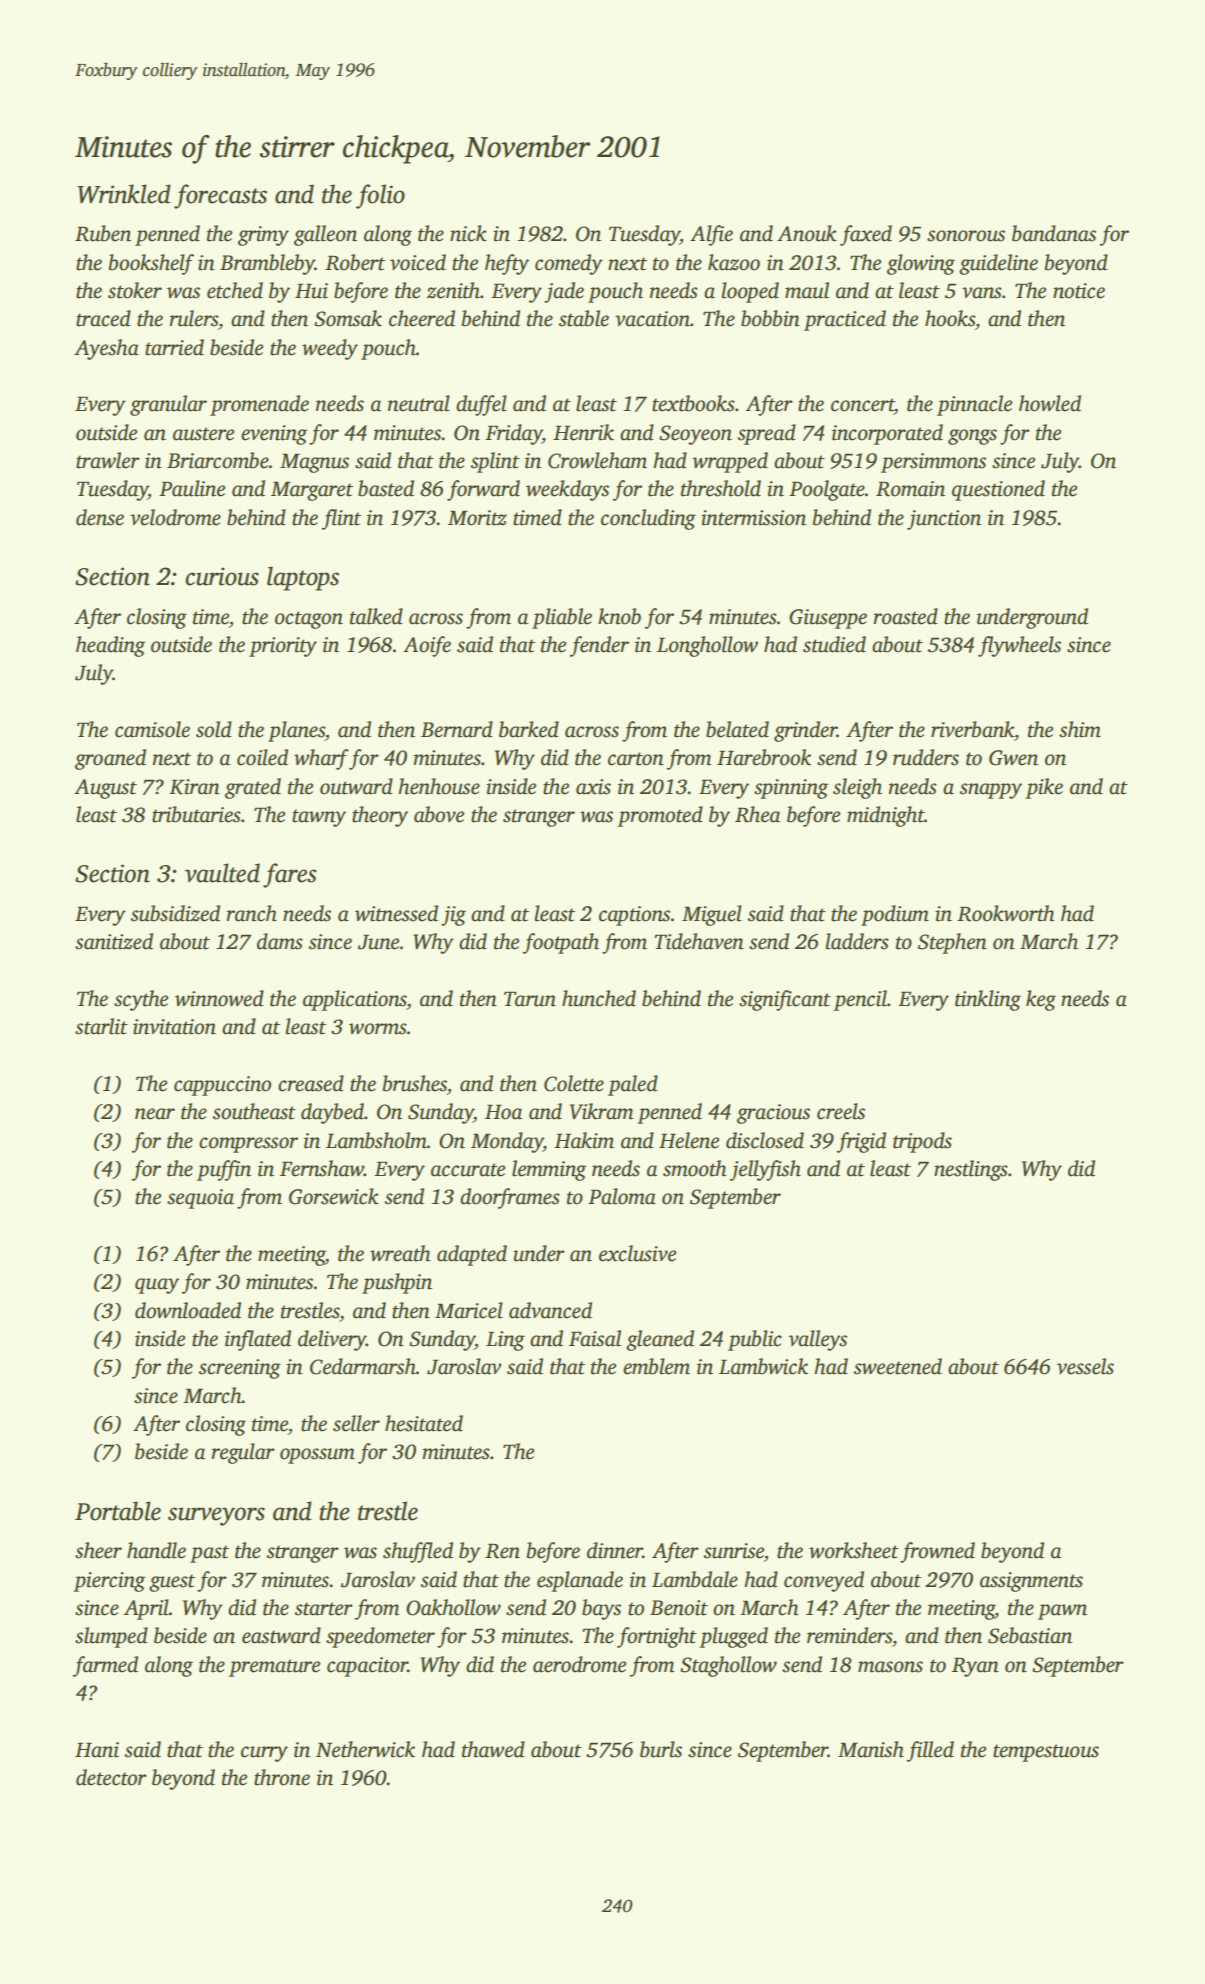  I want to click on curry, so click(264, 1754).
